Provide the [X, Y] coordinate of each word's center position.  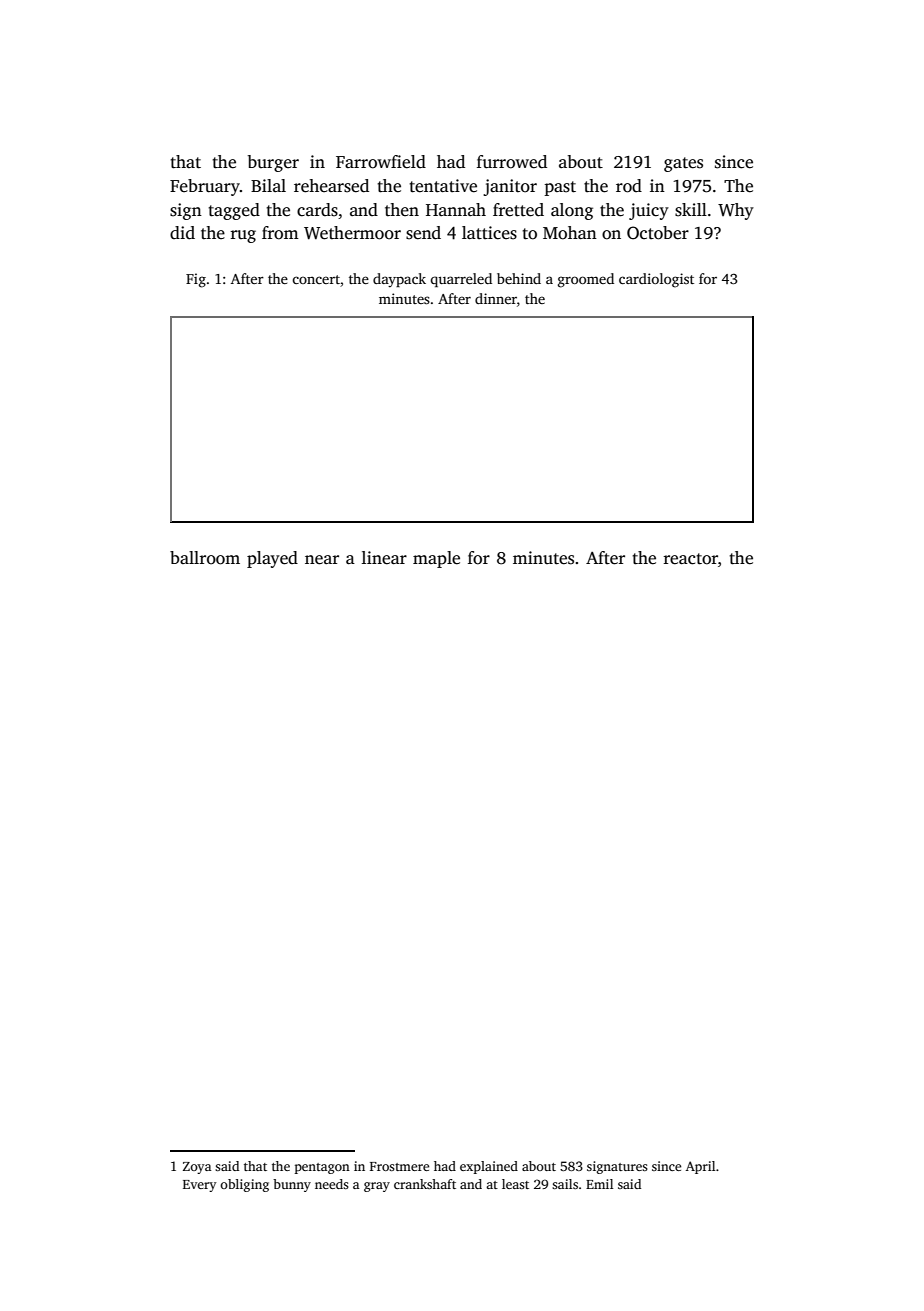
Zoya [197, 1168]
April [700, 1167]
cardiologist [656, 280]
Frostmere [399, 1166]
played [272, 559]
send [423, 233]
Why [736, 211]
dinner [496, 298]
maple [436, 559]
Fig [196, 280]
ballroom [205, 558]
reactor [690, 559]
